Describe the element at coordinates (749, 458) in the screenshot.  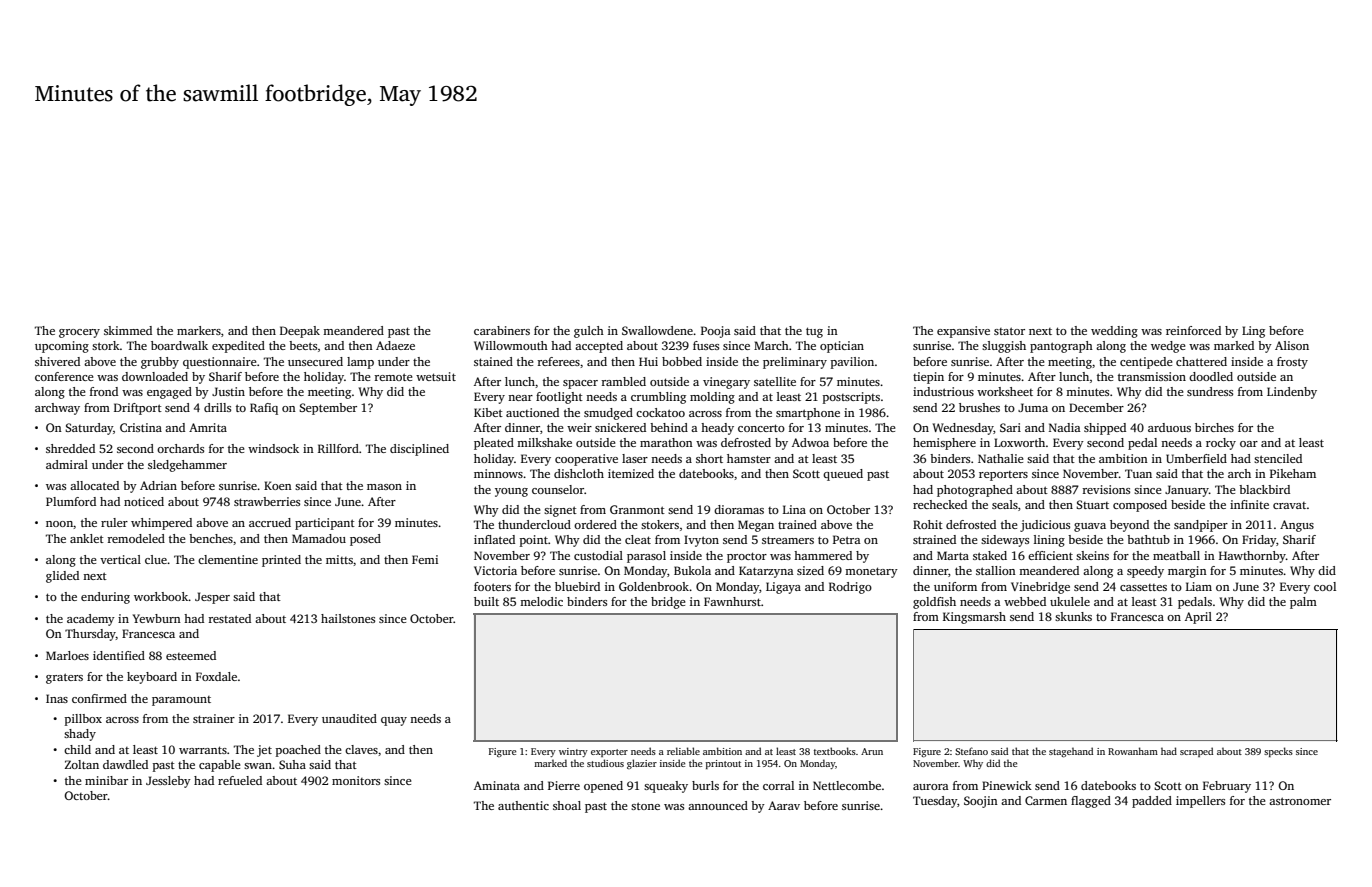
I see `hamster` at that location.
